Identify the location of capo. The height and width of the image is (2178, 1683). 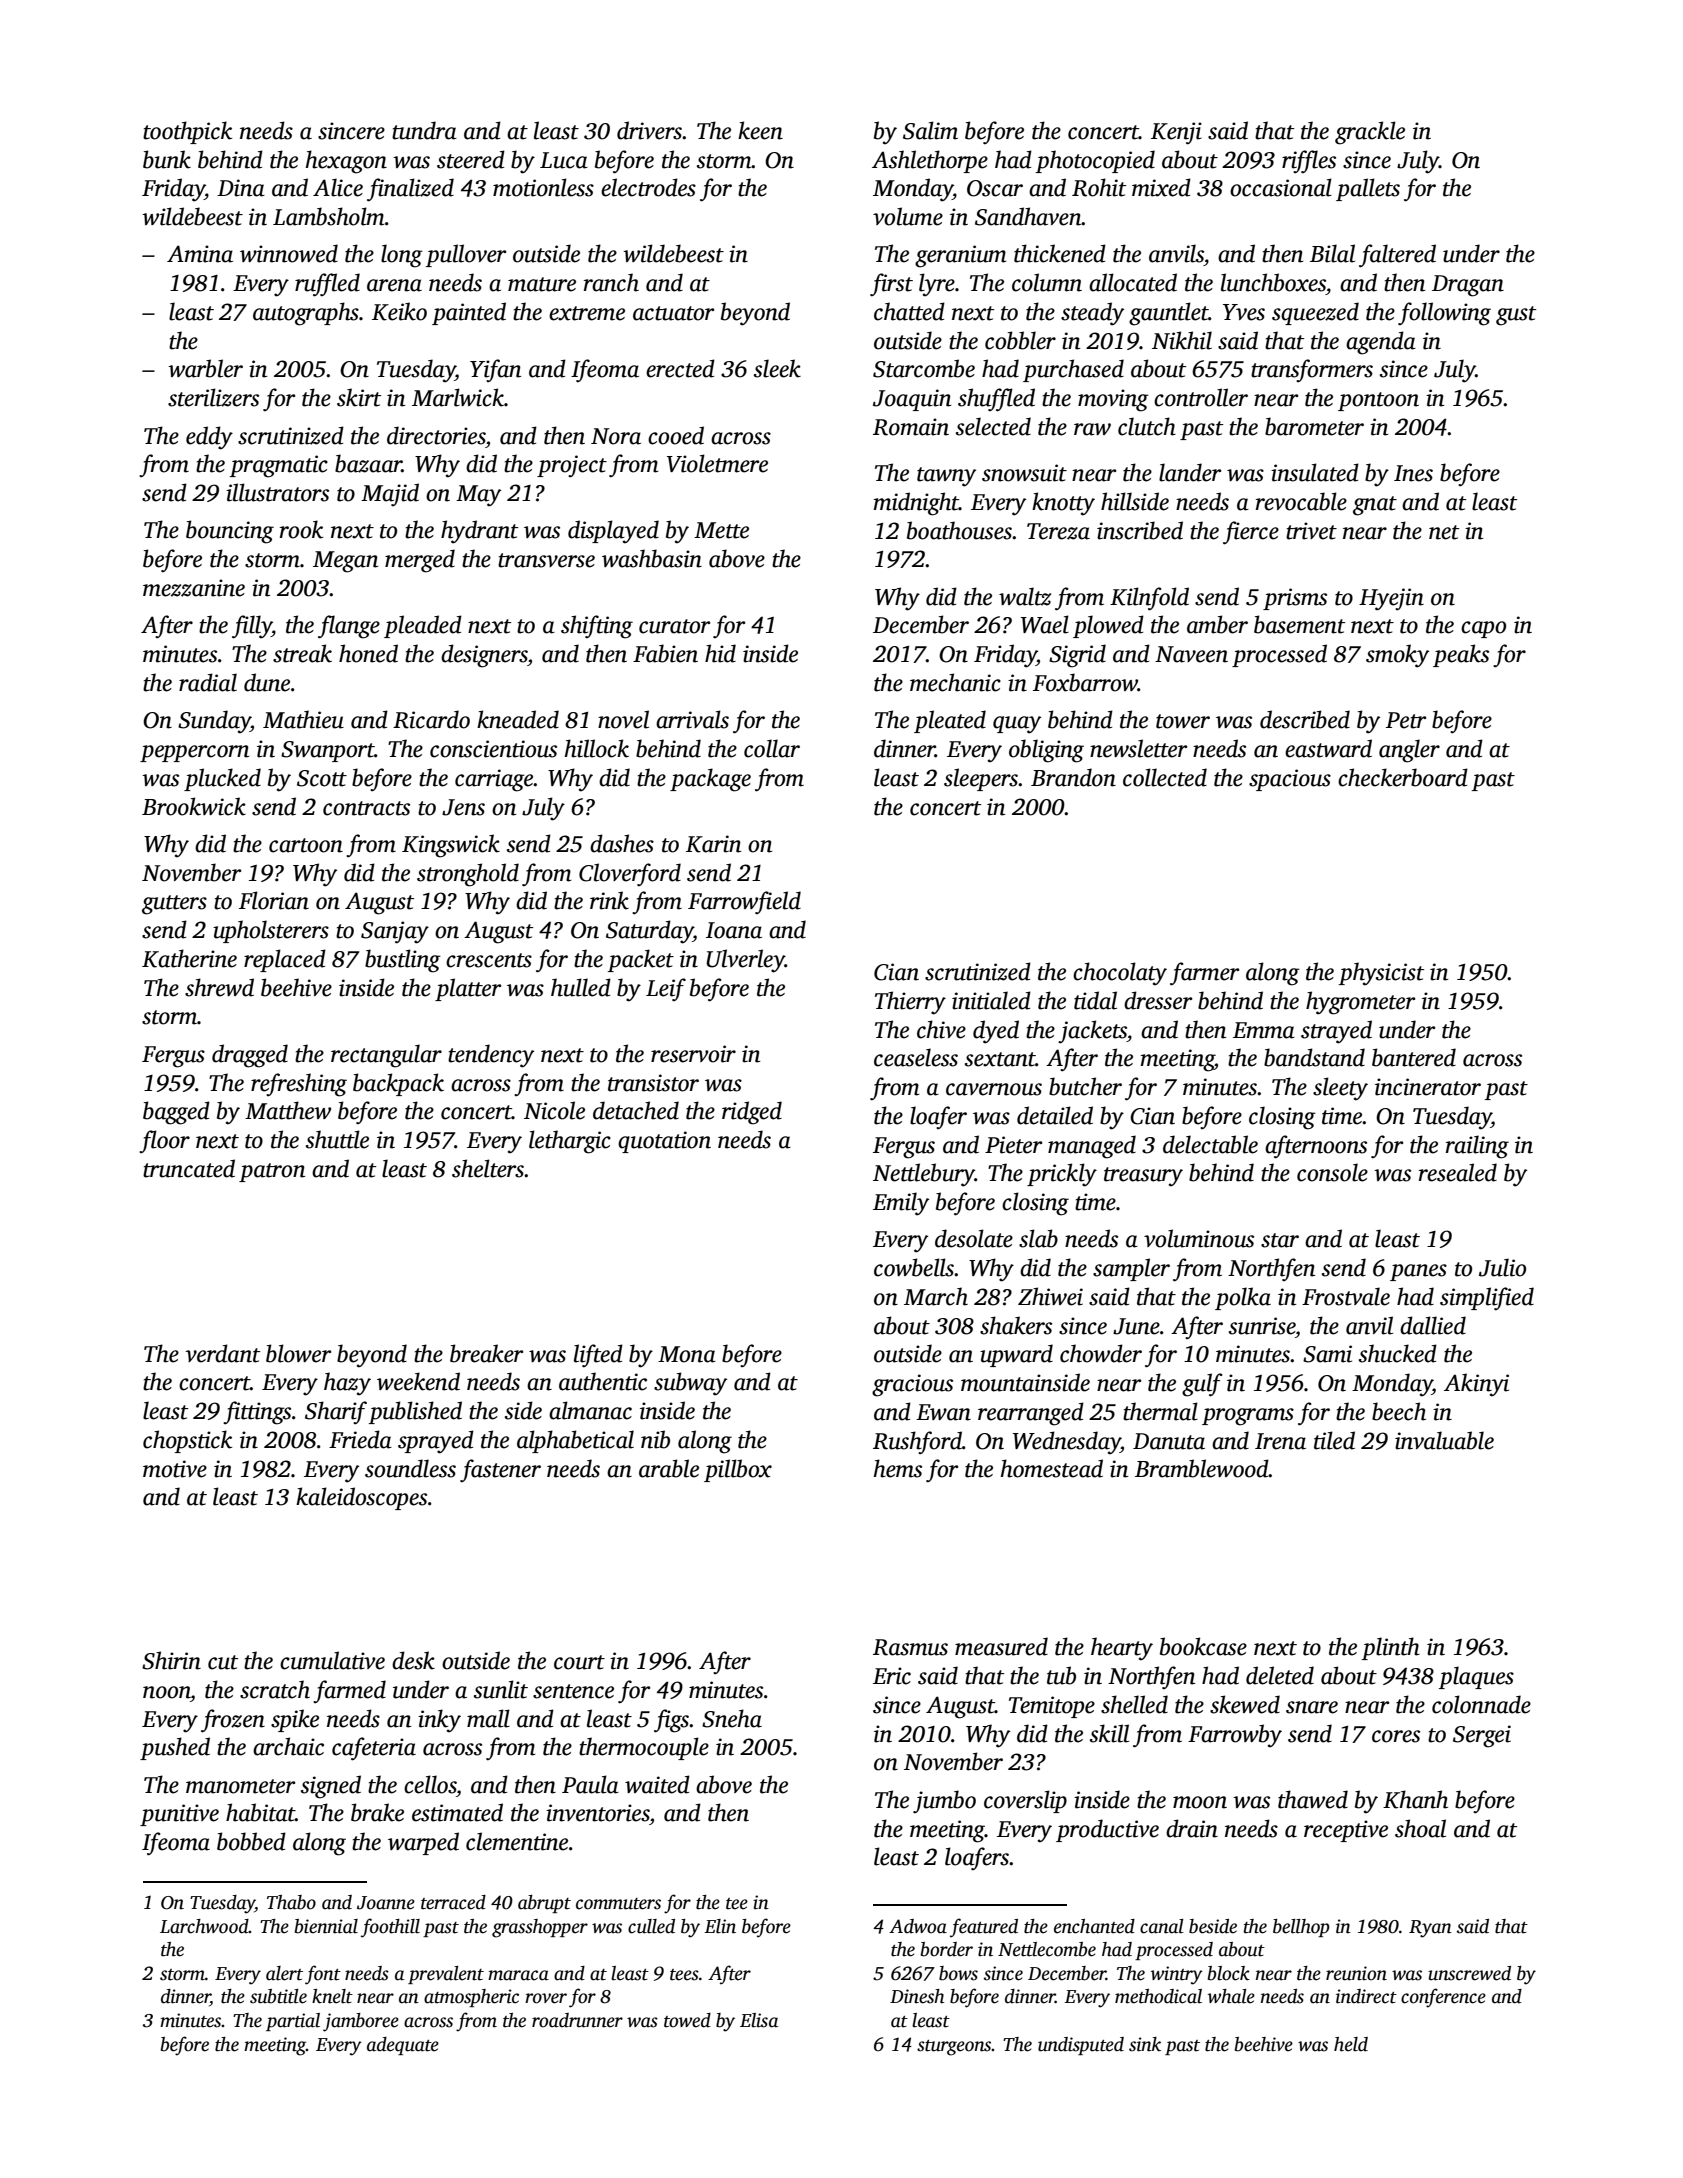
(1483, 629).
